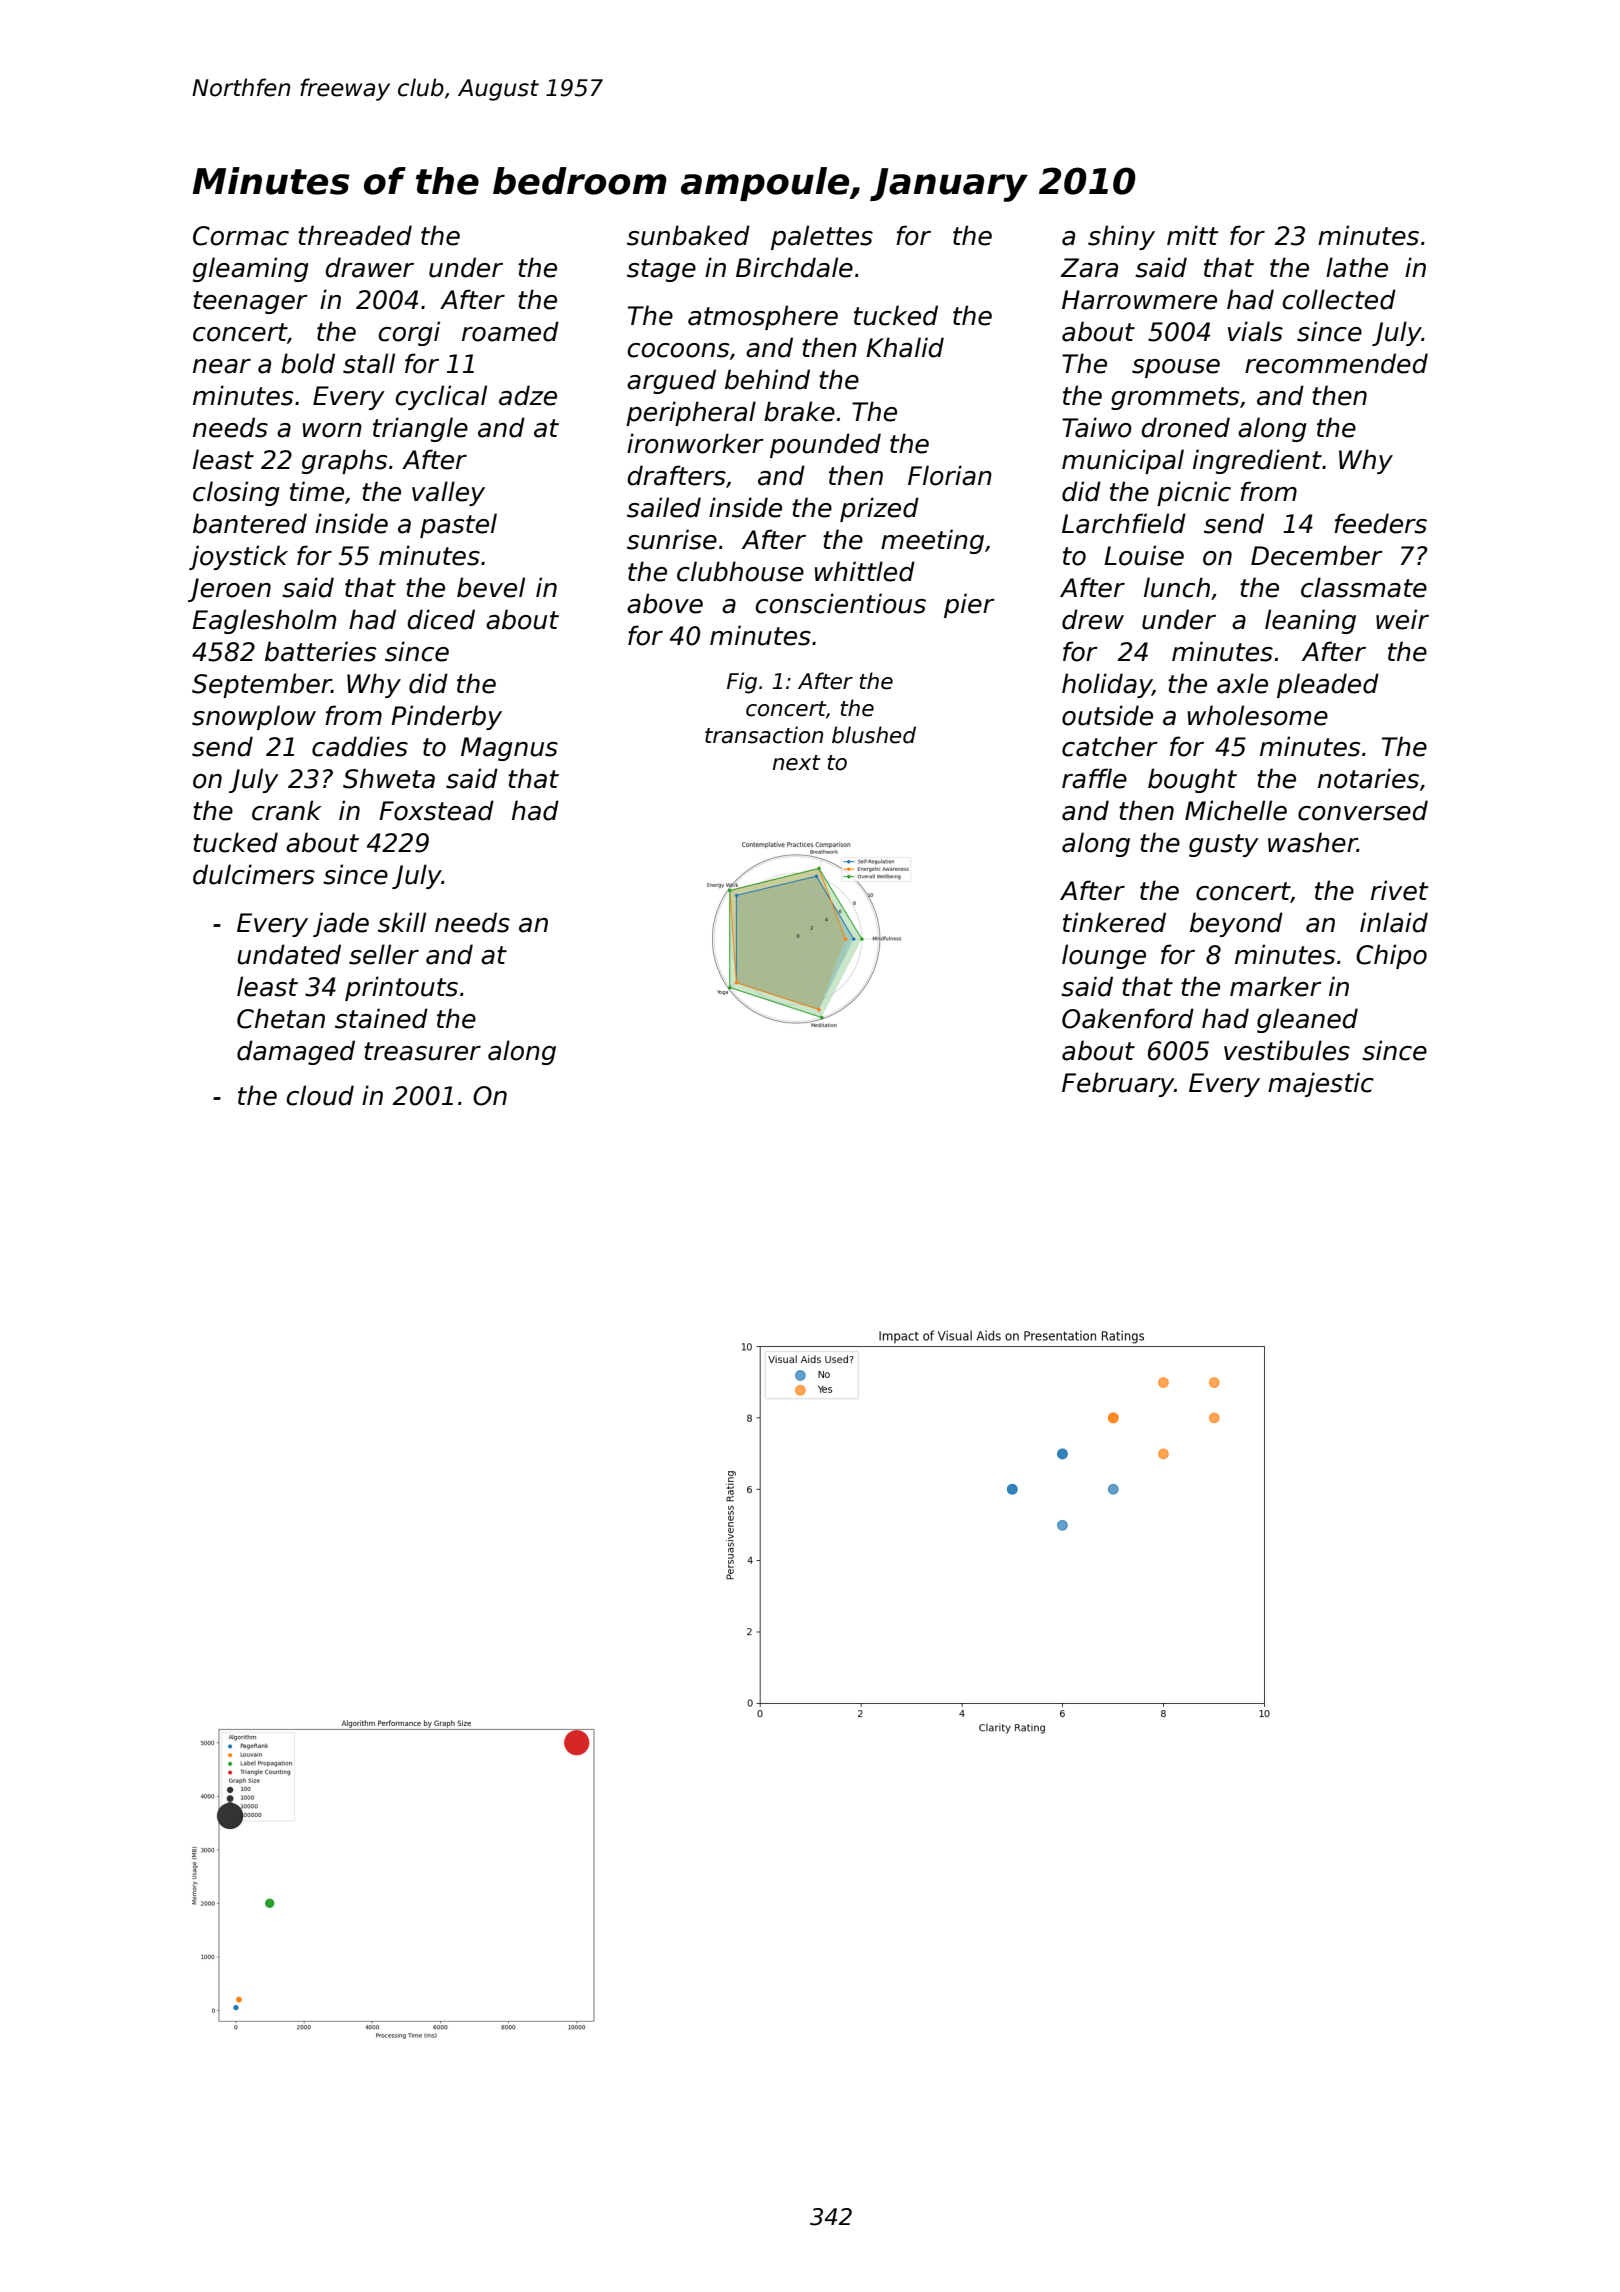 This screenshot has height=2292, width=1620. I want to click on majestic, so click(1321, 1084).
